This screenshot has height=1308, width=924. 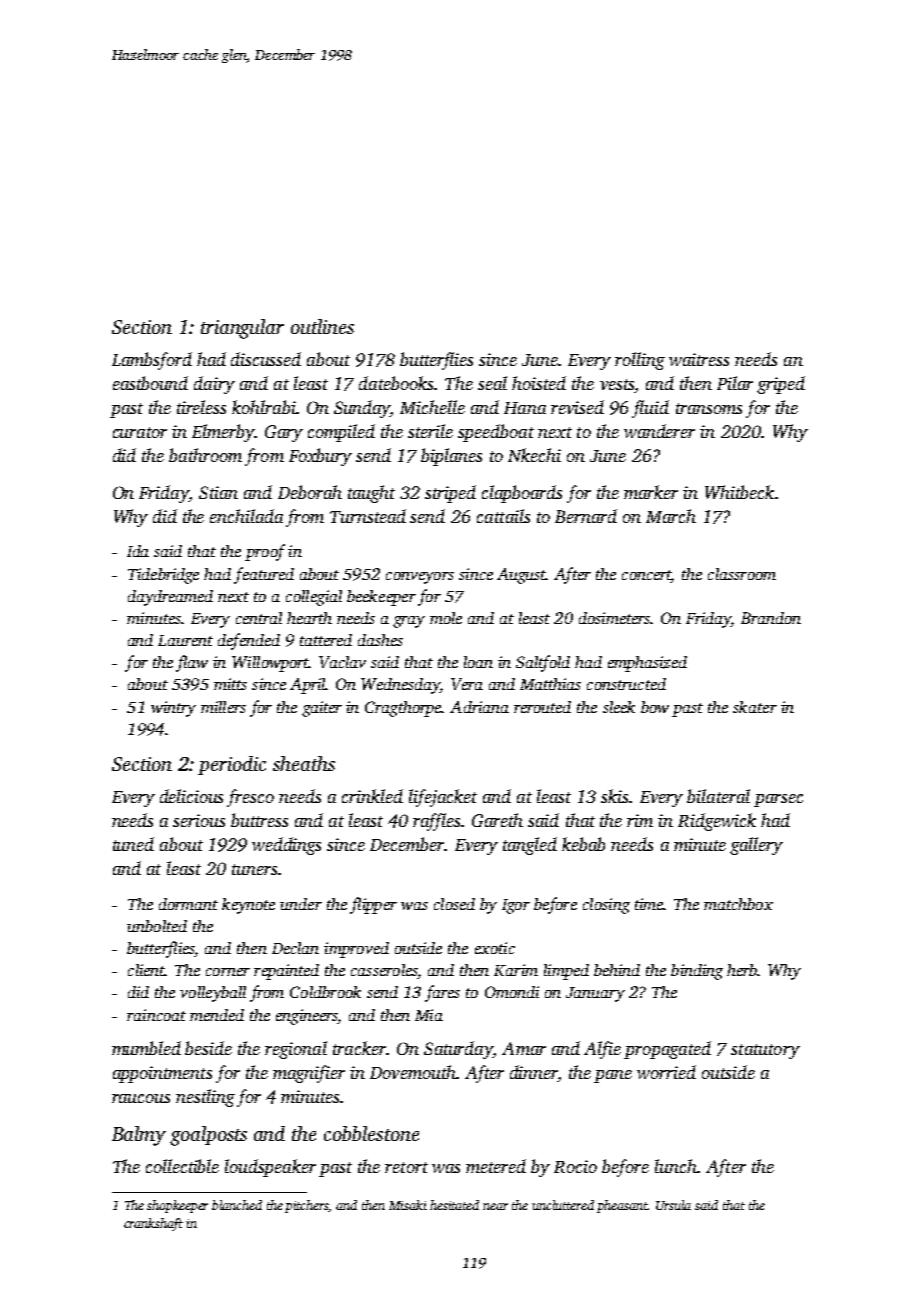 What do you see at coordinates (259, 820) in the screenshot?
I see `buttress` at bounding box center [259, 820].
